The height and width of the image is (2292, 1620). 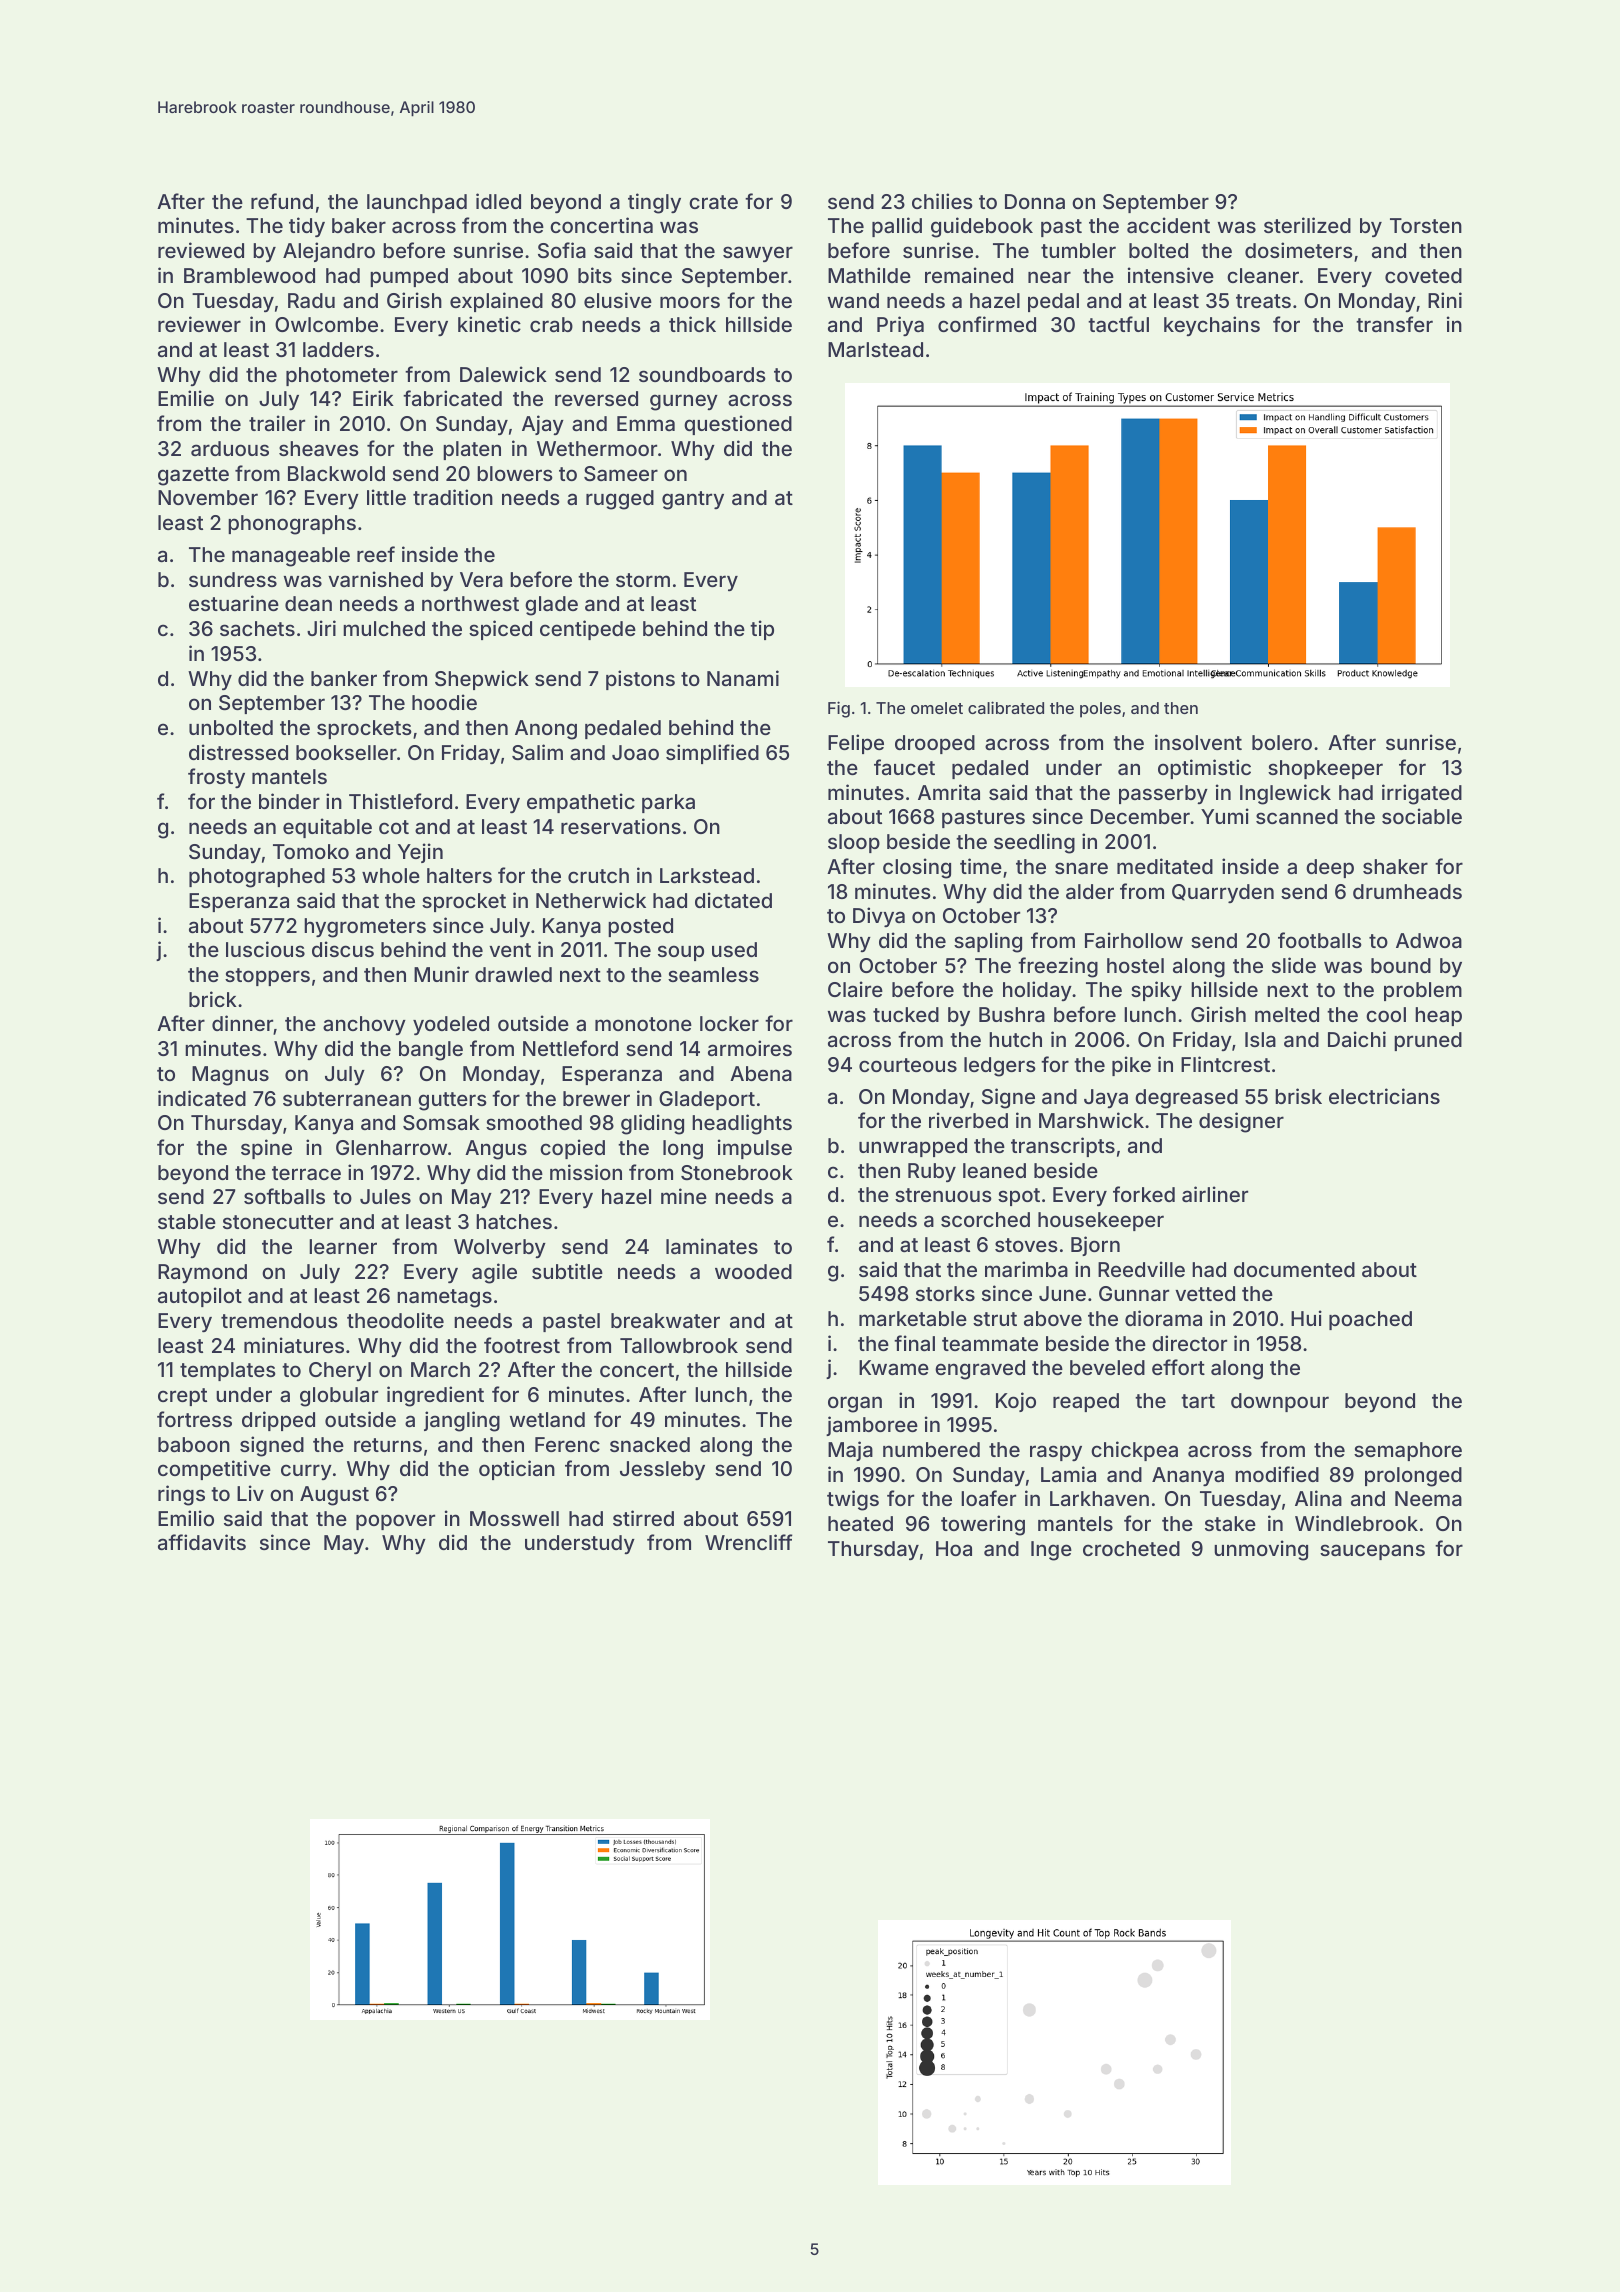 I want to click on melted, so click(x=1287, y=1014).
